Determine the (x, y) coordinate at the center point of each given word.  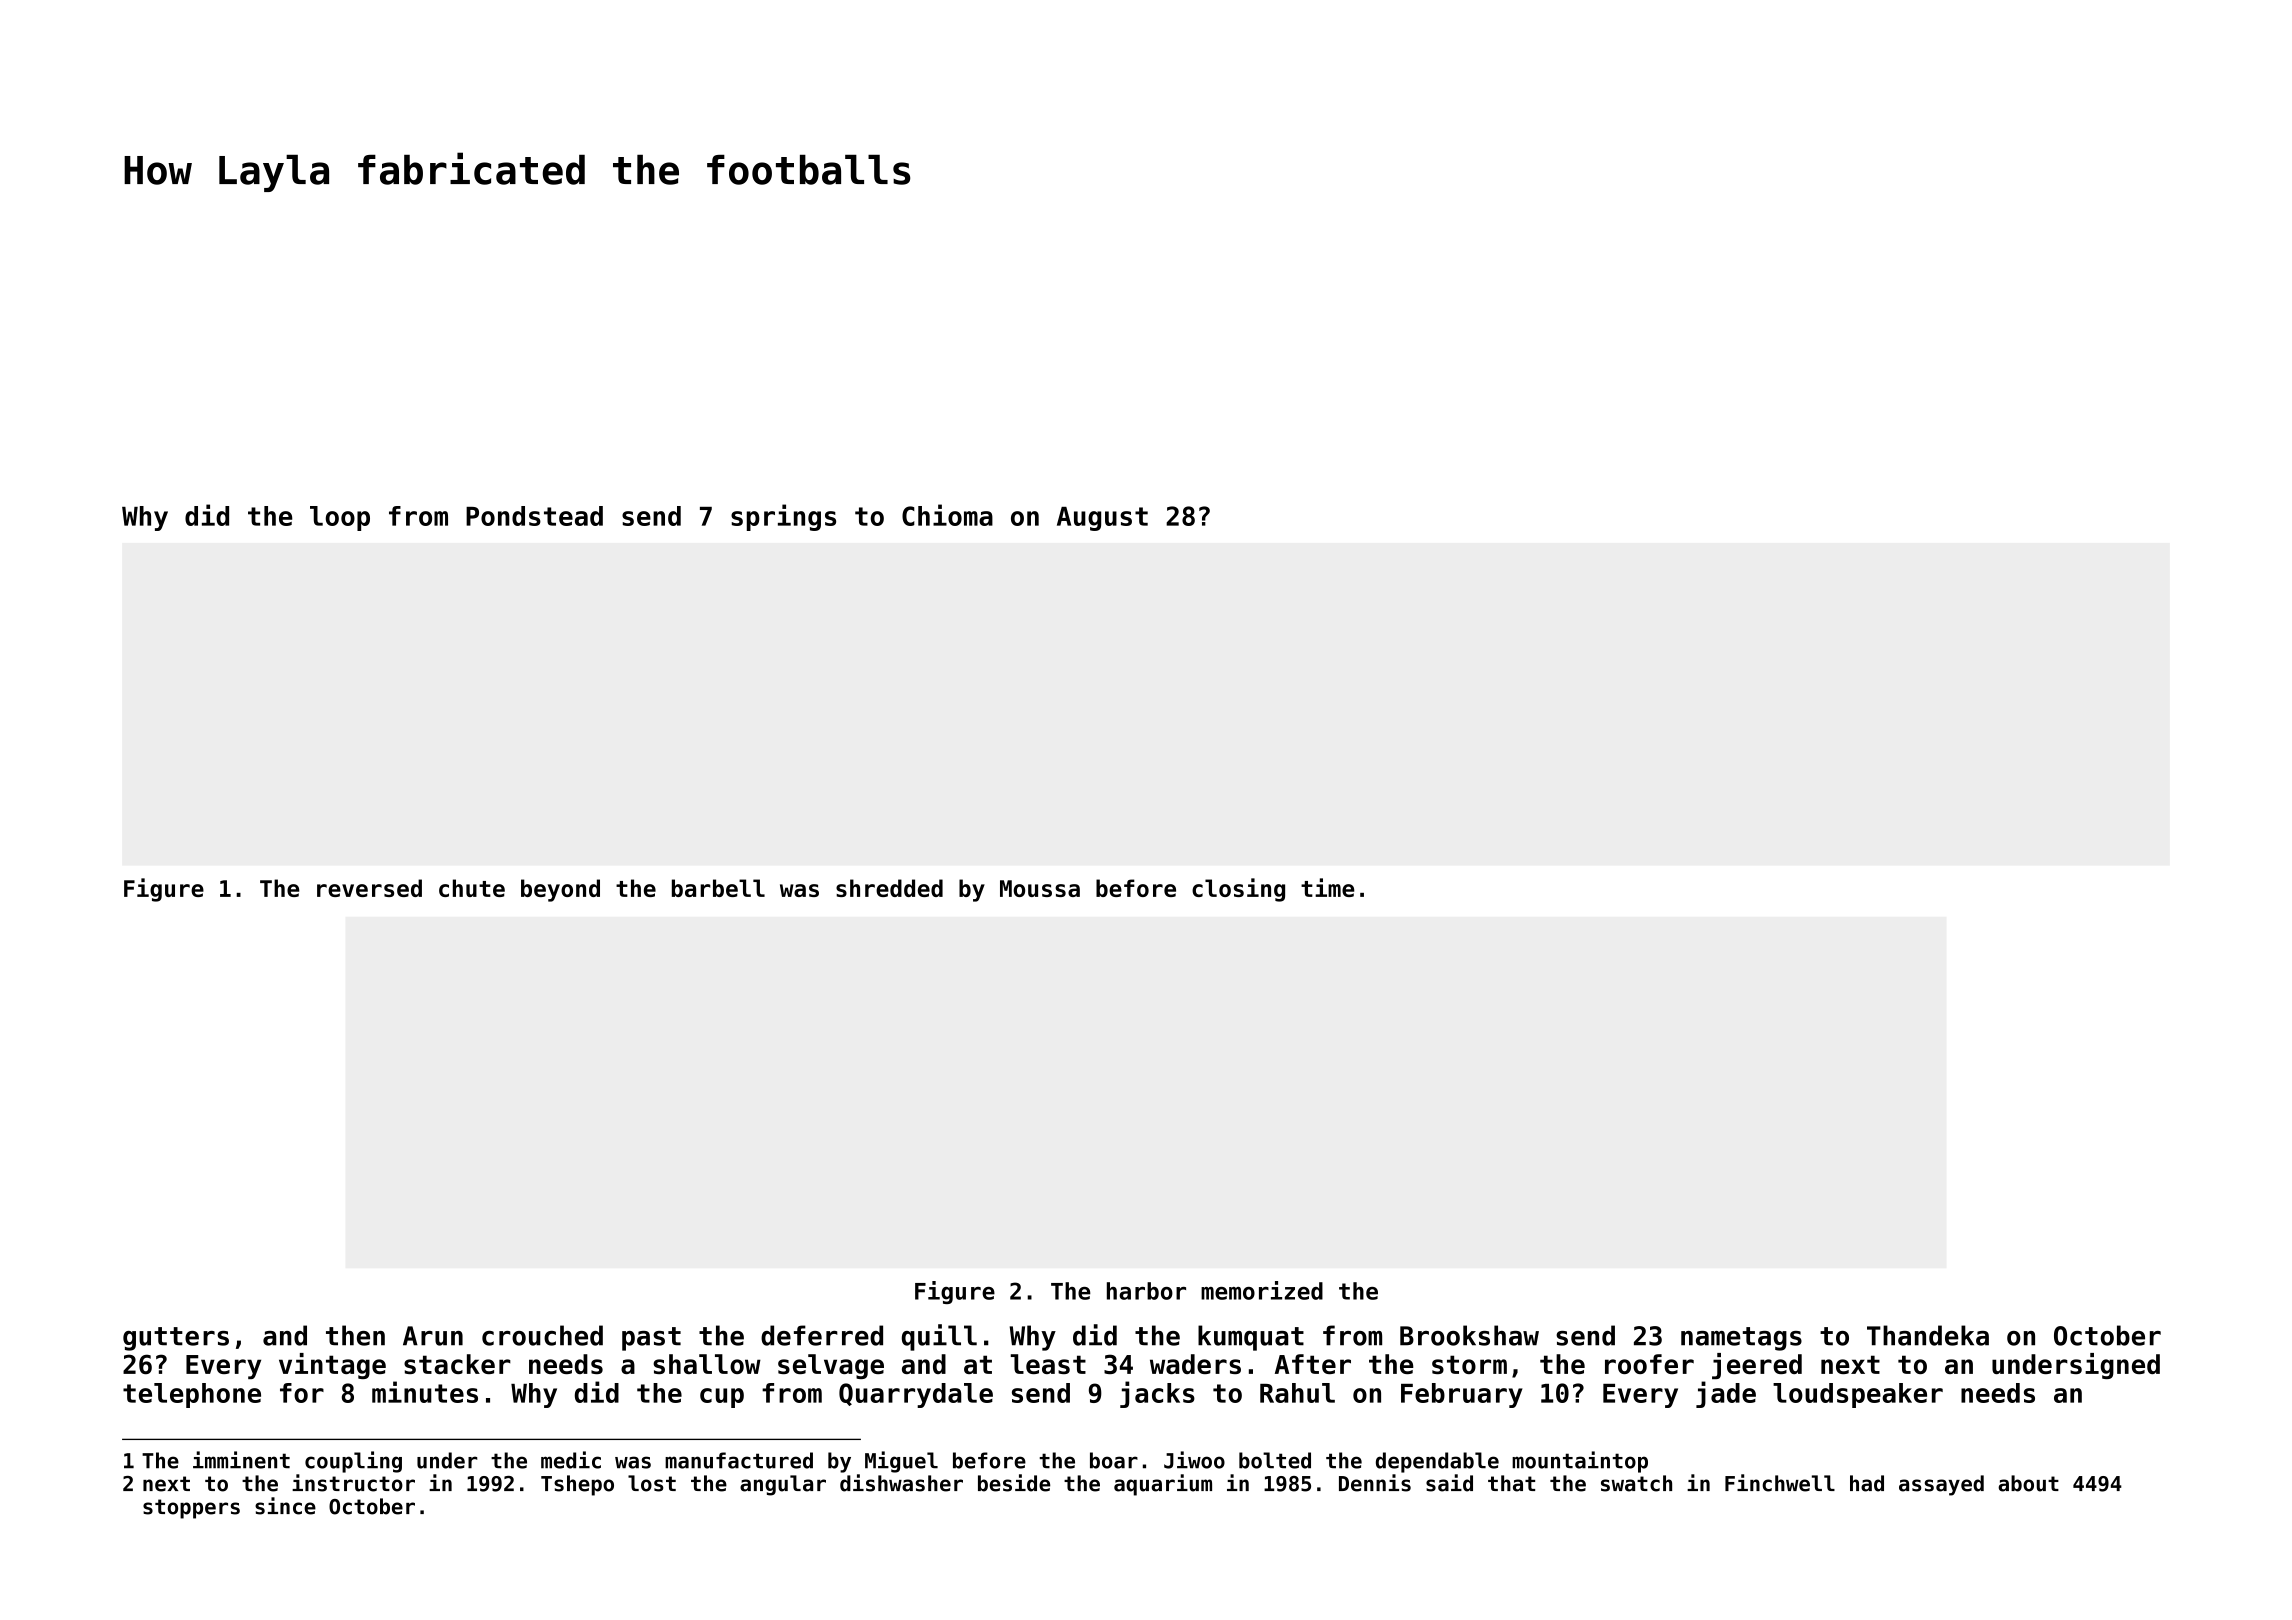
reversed (369, 888)
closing (1238, 890)
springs (783, 517)
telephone (192, 1395)
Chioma (947, 515)
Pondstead (534, 516)
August (1102, 519)
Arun (433, 1336)
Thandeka (1928, 1335)
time (1328, 887)
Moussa (1040, 888)
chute (472, 888)
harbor (1146, 1291)
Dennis (1375, 1483)
